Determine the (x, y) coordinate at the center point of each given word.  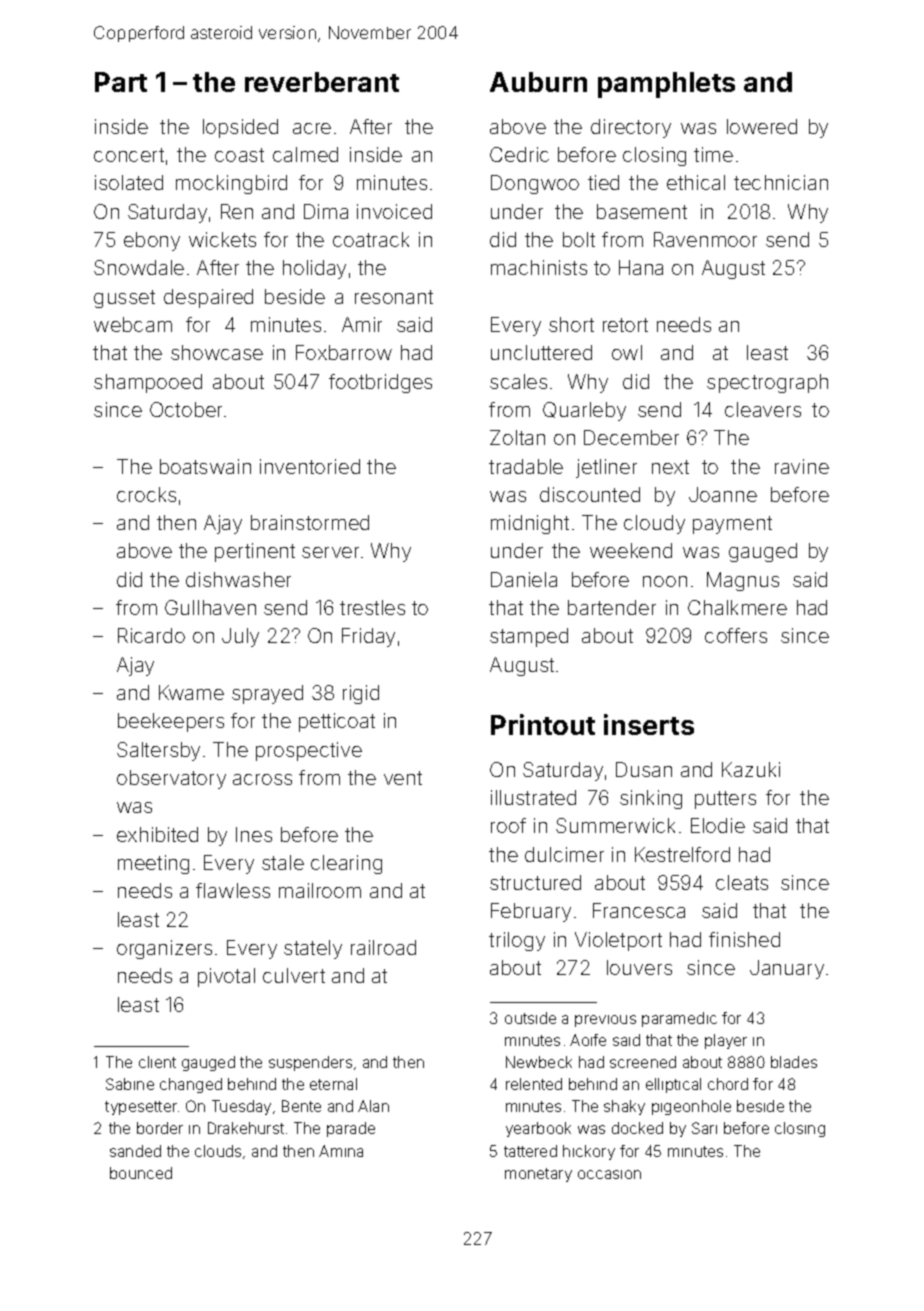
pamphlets (666, 85)
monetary (538, 1175)
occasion (609, 1174)
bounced (141, 1173)
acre (312, 128)
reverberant (322, 82)
